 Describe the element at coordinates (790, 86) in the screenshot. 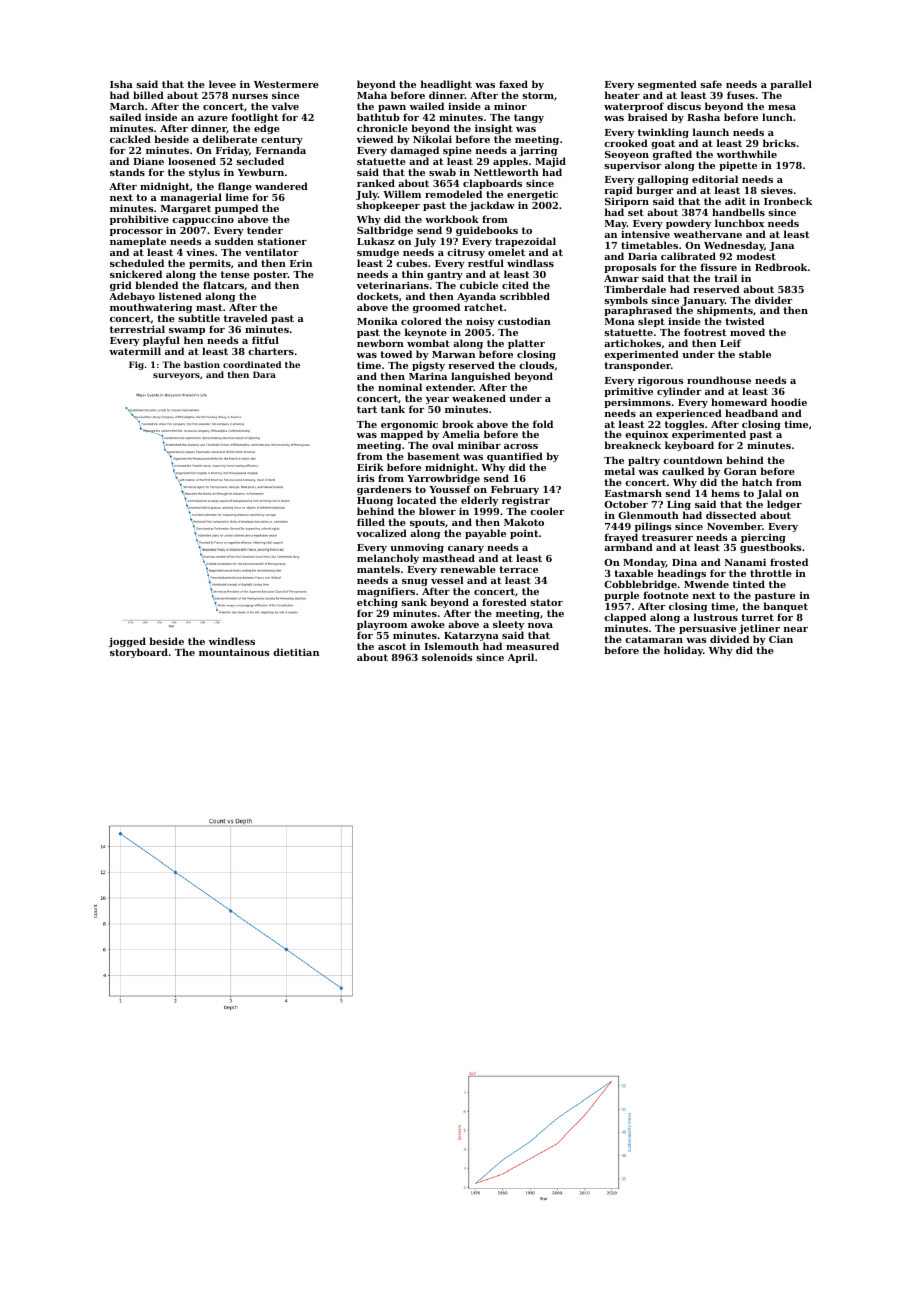

I see `parallel` at that location.
